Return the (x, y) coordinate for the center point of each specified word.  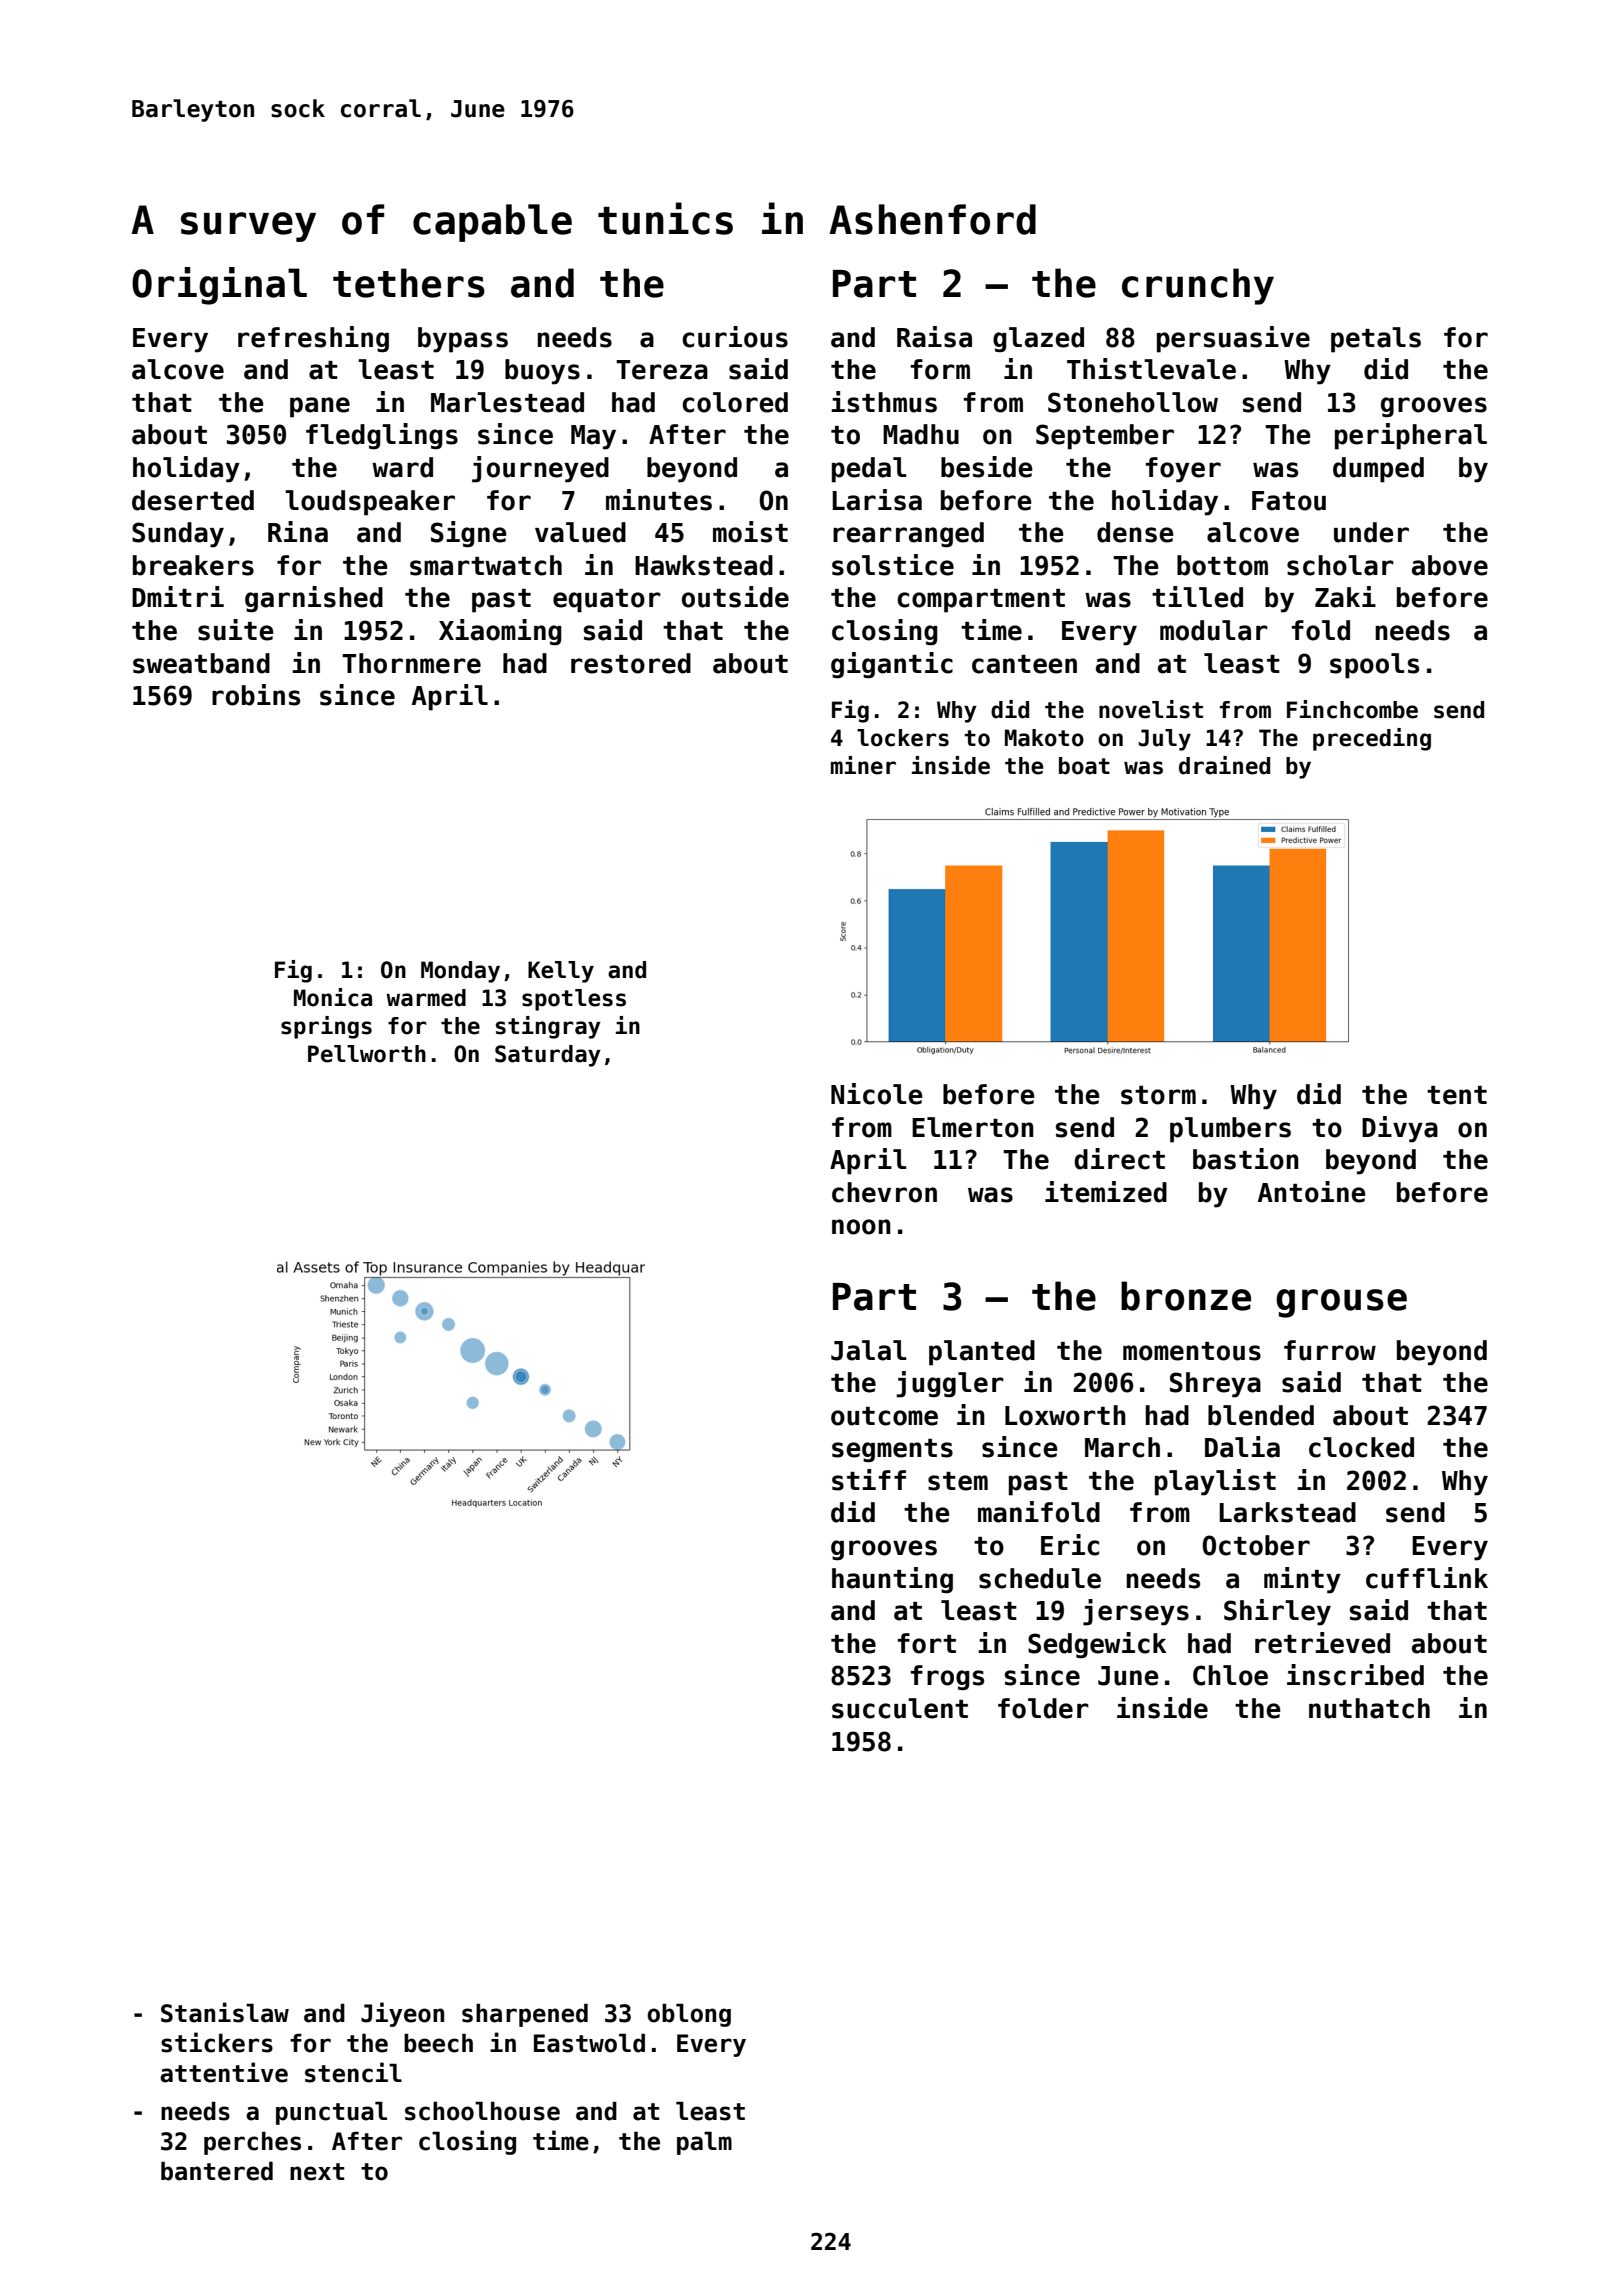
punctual (331, 2113)
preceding (1372, 739)
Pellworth (367, 1054)
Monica (333, 997)
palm (704, 2143)
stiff (869, 1480)
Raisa (934, 337)
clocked (1361, 1447)
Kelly (561, 972)
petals (1376, 340)
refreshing (313, 339)
